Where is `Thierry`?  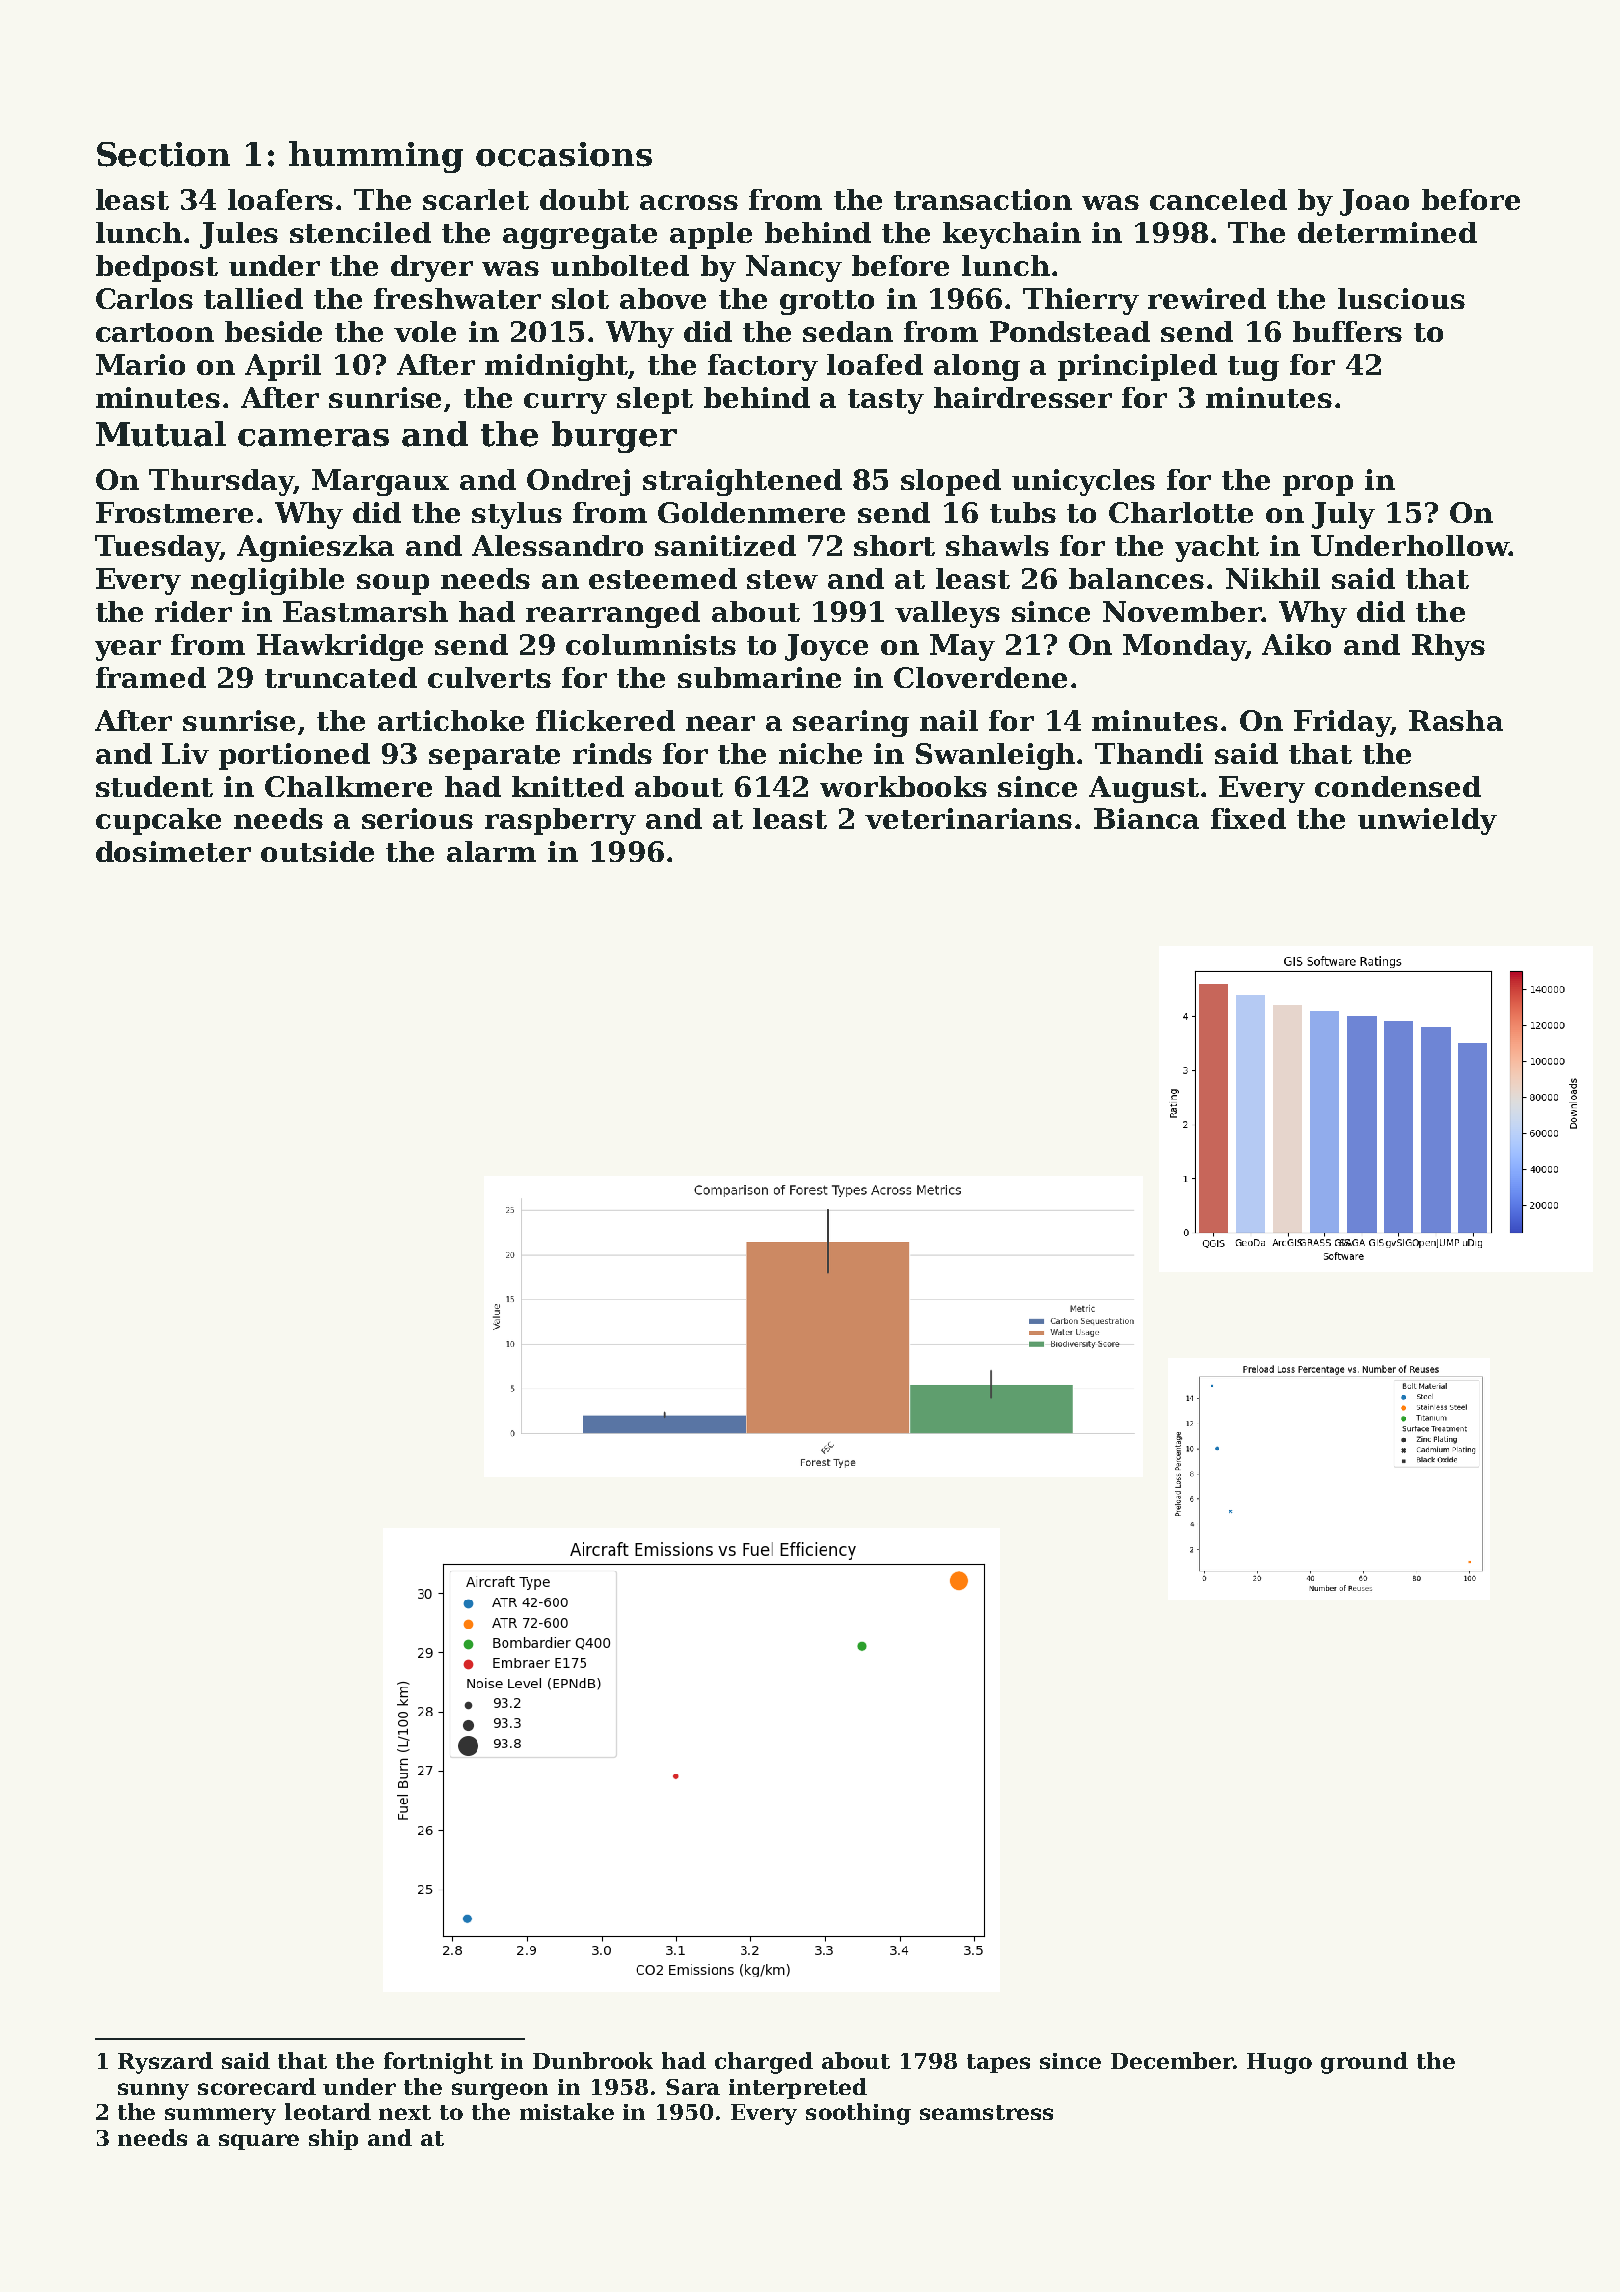
Thierry is located at coordinates (1081, 301).
